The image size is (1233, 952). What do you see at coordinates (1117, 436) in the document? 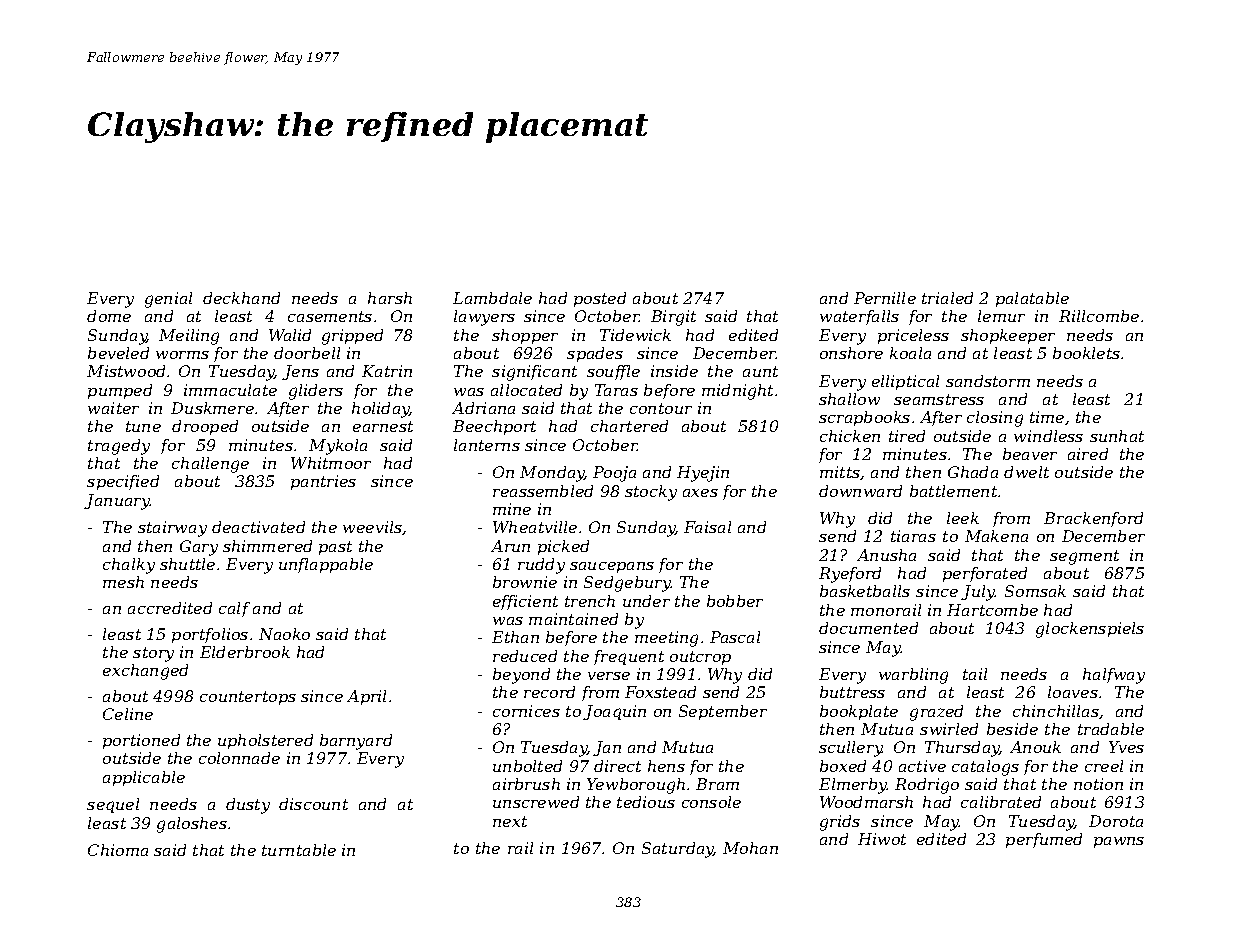
I see `sunhat` at bounding box center [1117, 436].
